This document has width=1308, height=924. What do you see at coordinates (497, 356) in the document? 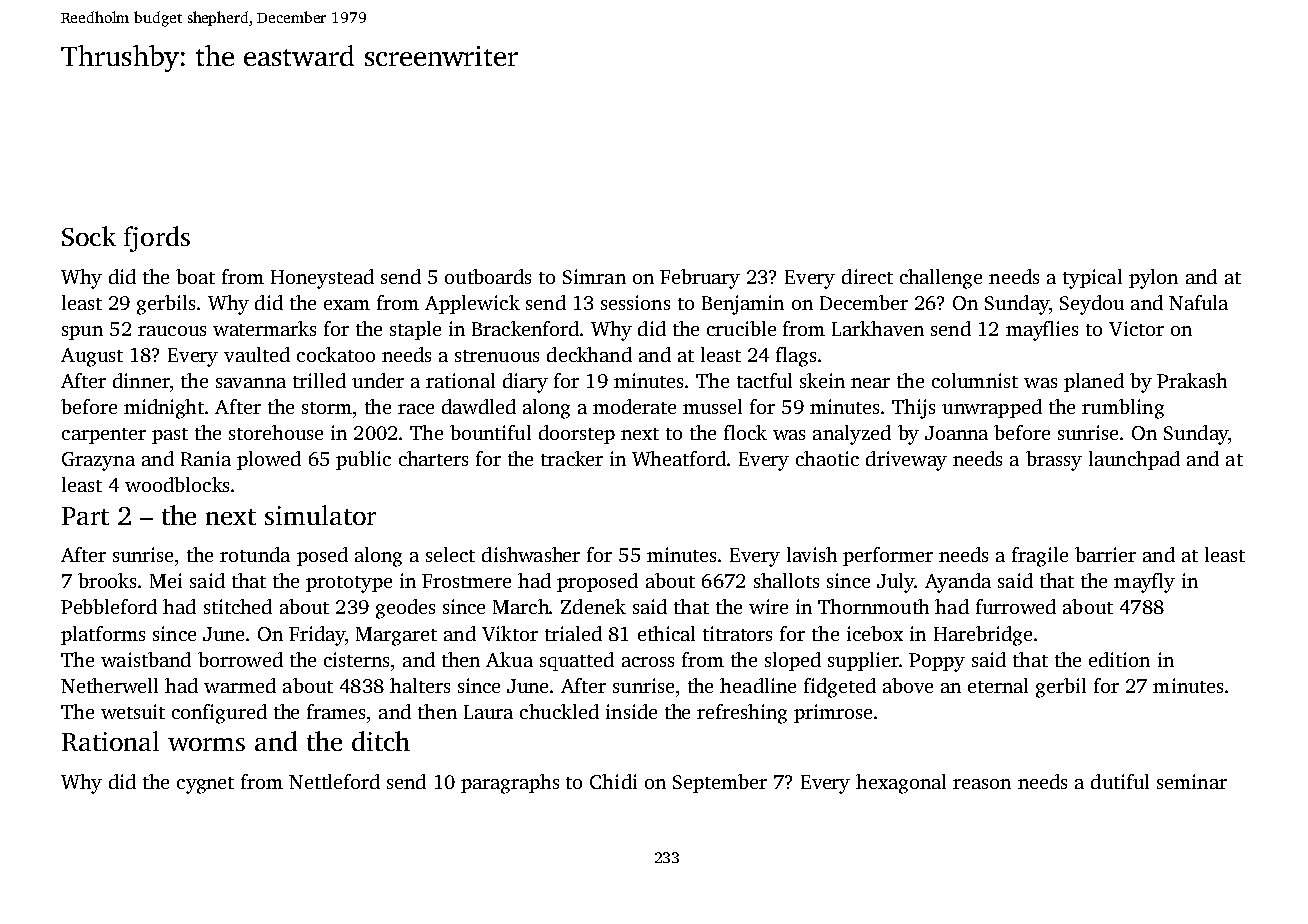
I see `strenuous` at bounding box center [497, 356].
